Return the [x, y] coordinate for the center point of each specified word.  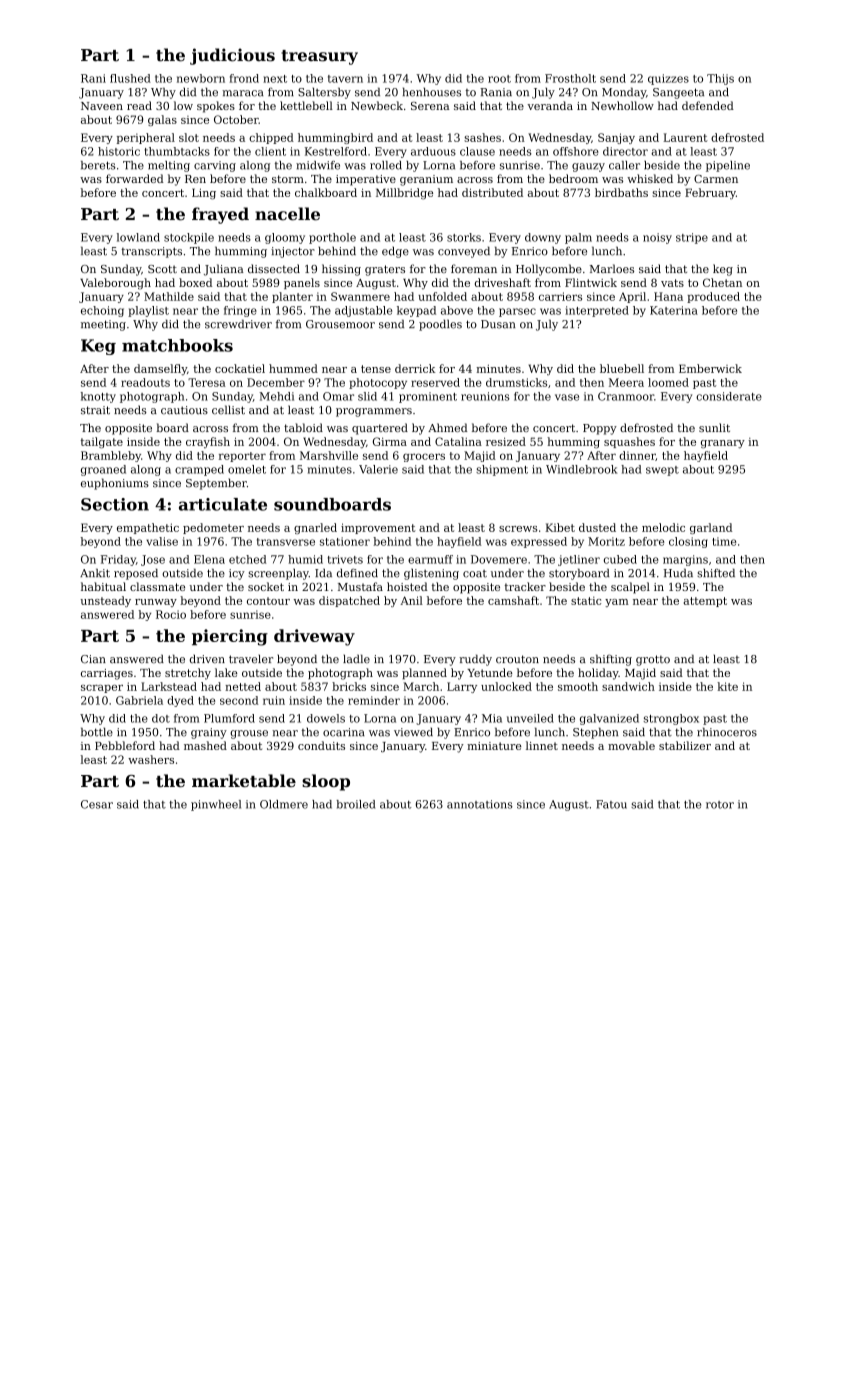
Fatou [611, 804]
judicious [232, 56]
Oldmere [284, 804]
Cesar [97, 804]
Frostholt [570, 78]
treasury [319, 57]
